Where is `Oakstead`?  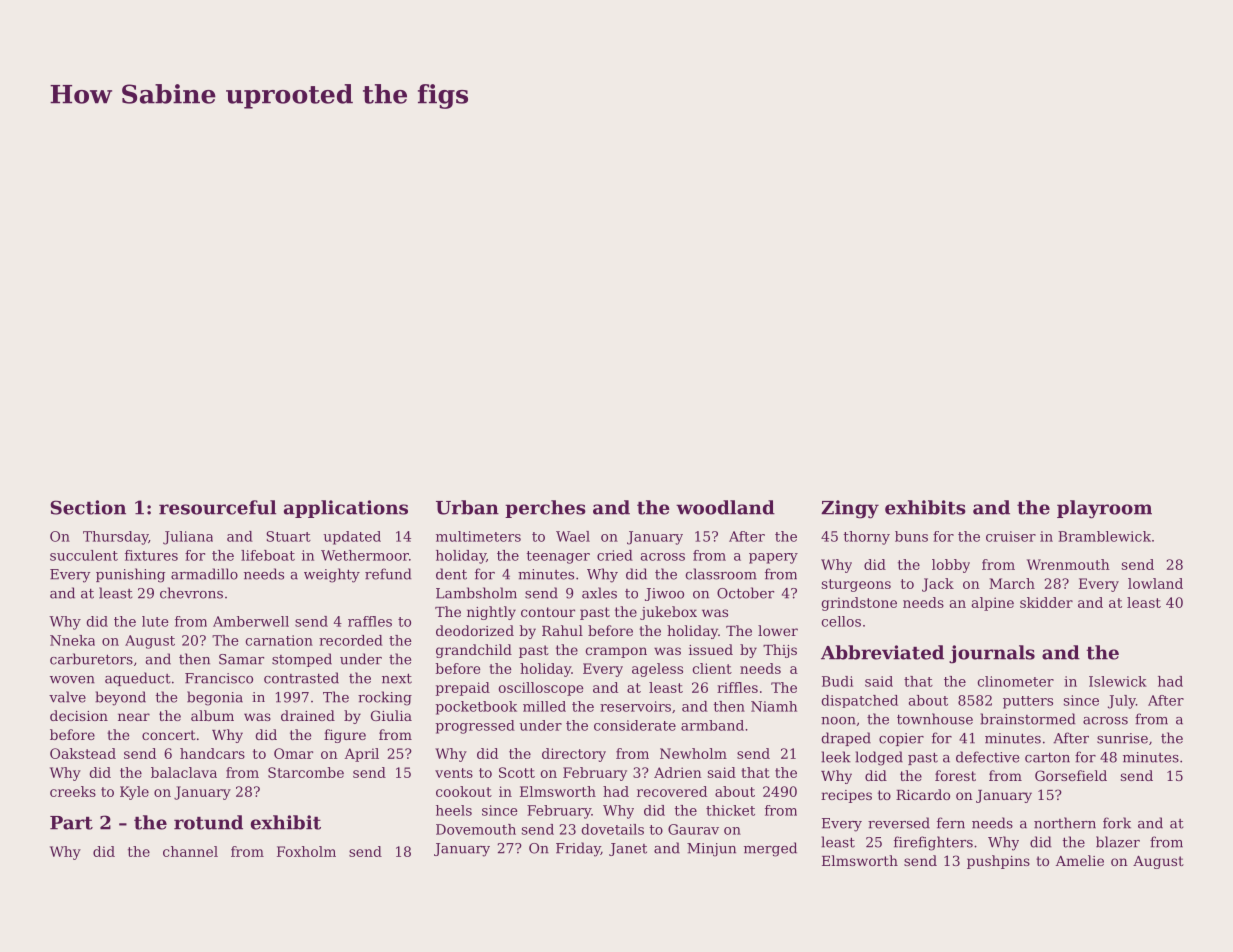
Oakstead is located at coordinates (83, 753).
